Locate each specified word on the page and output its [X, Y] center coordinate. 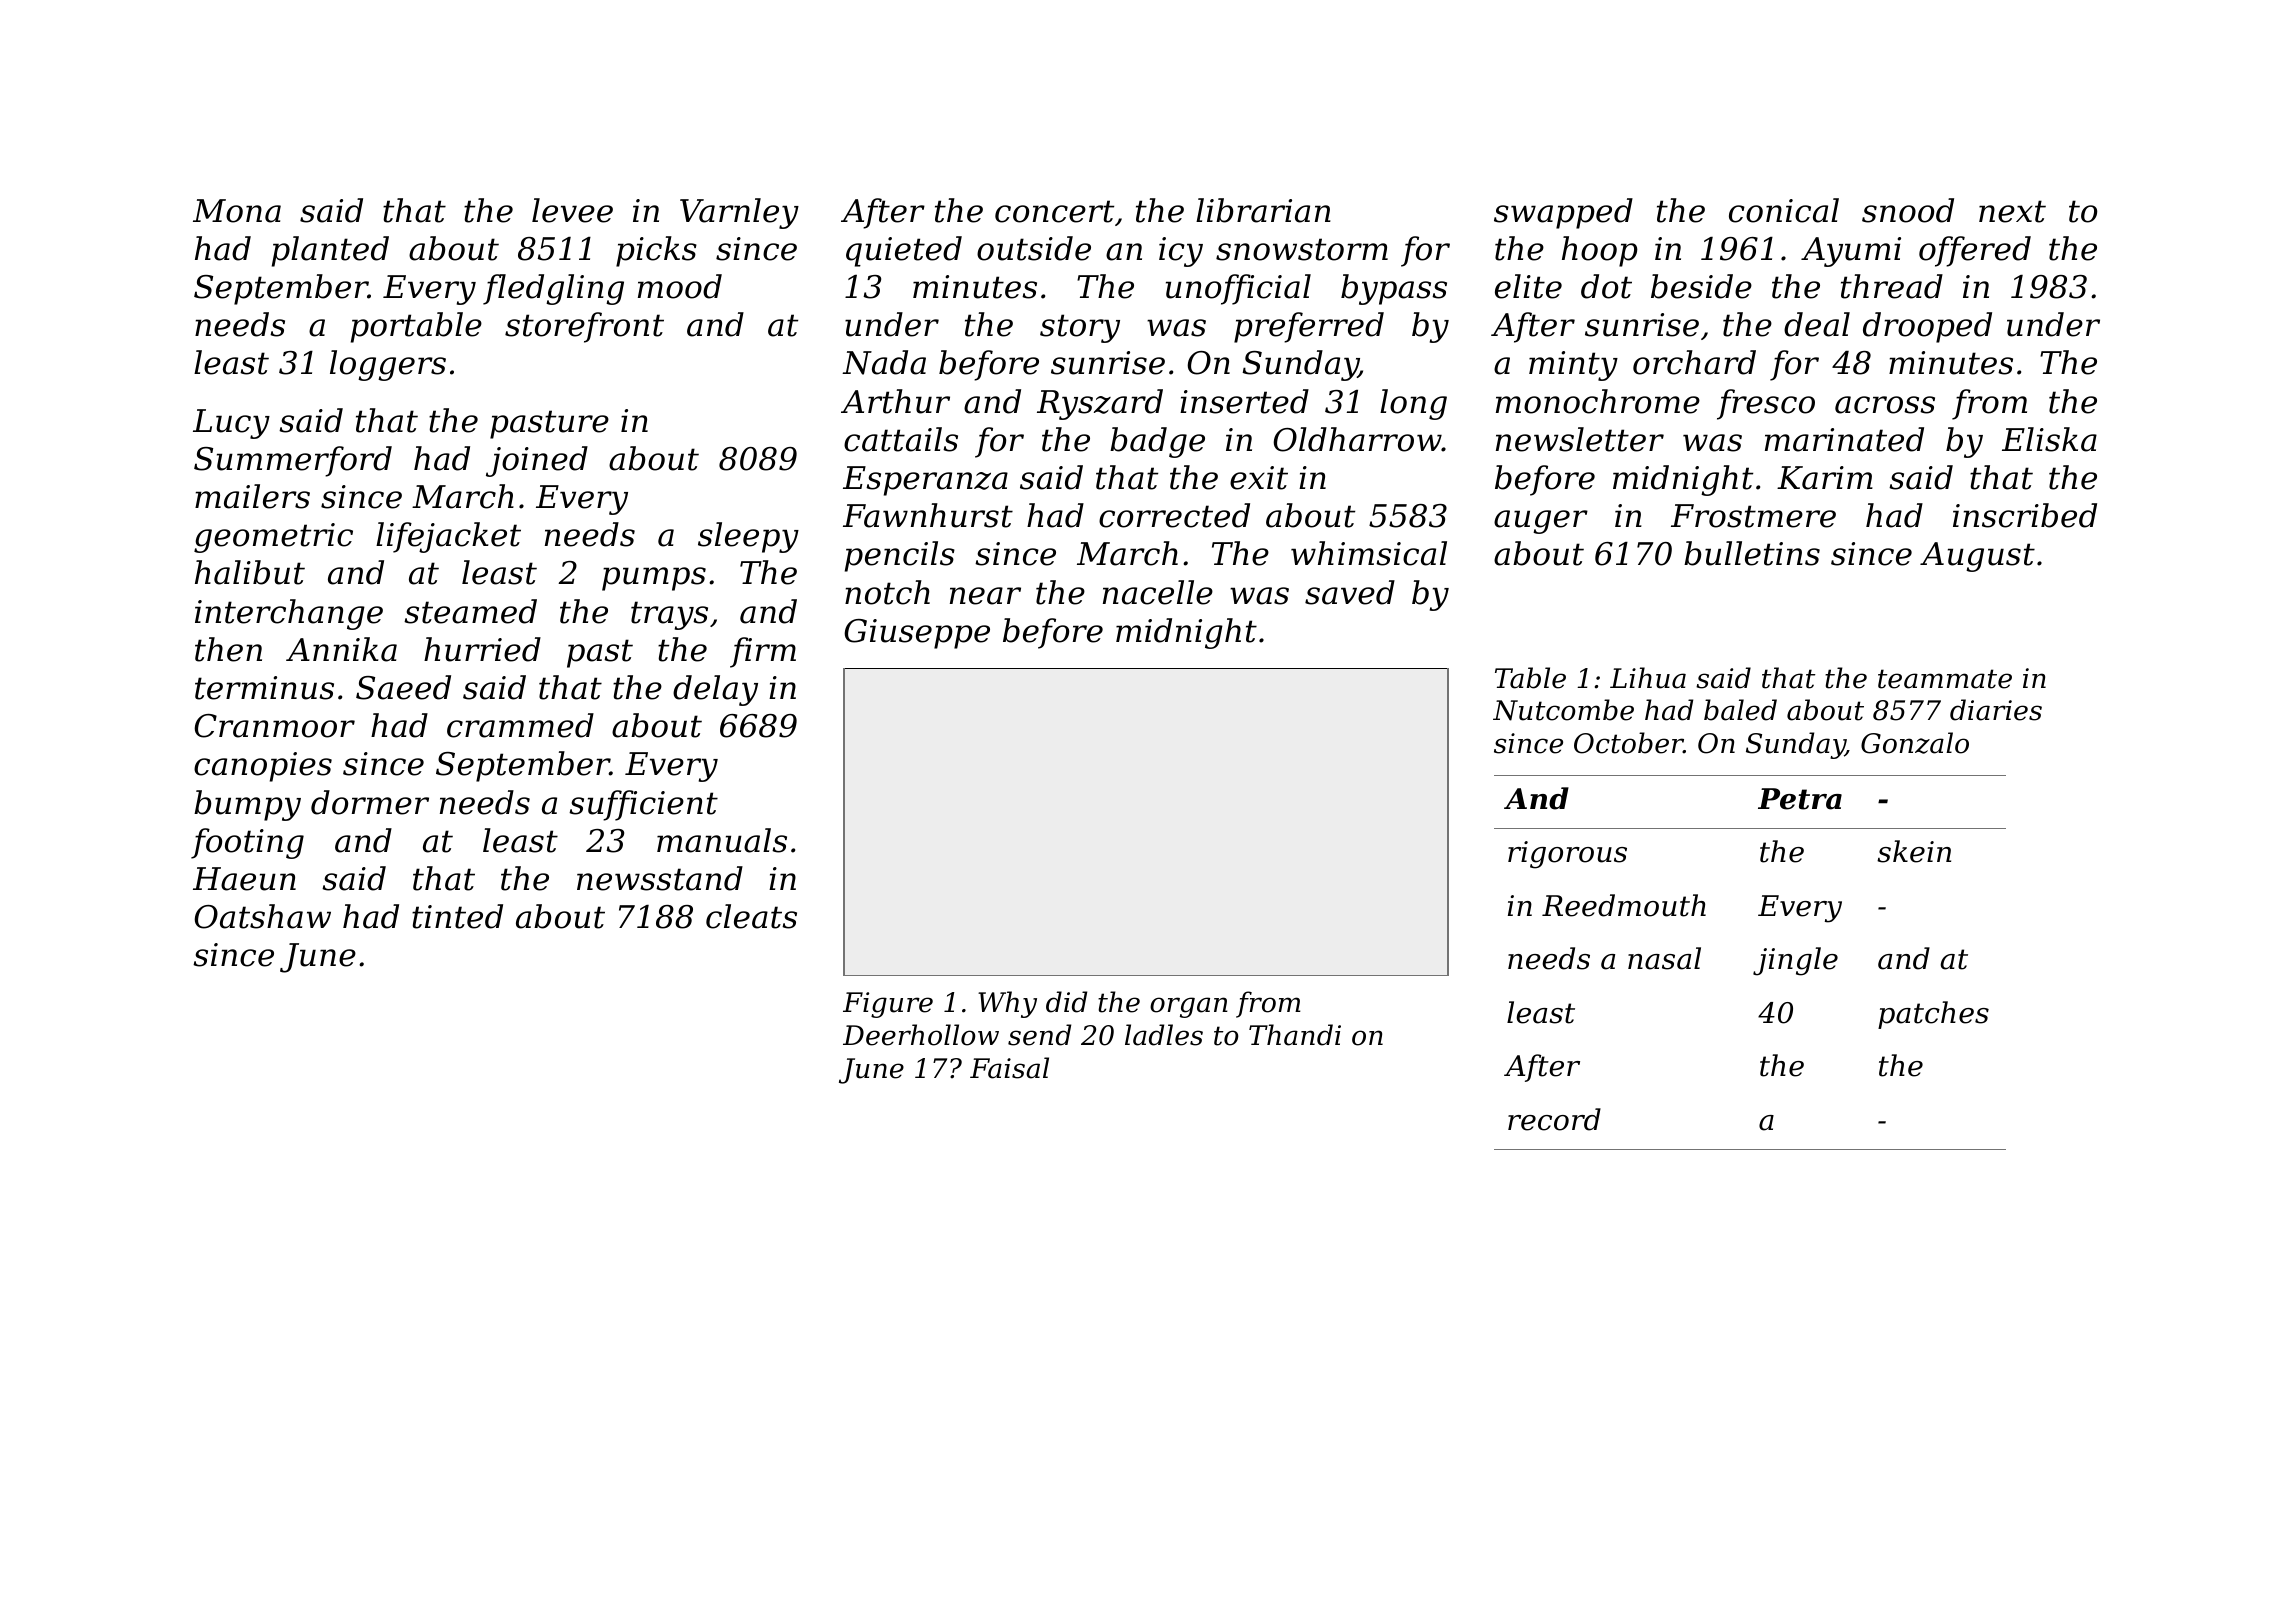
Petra [1800, 799]
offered [1975, 251]
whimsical [1369, 553]
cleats [751, 916]
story [1080, 328]
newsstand [660, 878]
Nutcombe [1563, 710]
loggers [388, 365]
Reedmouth [1624, 905]
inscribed [2025, 515]
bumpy [247, 805]
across [1885, 405]
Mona [237, 211]
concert [1054, 211]
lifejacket [448, 537]
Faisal [1009, 1068]
